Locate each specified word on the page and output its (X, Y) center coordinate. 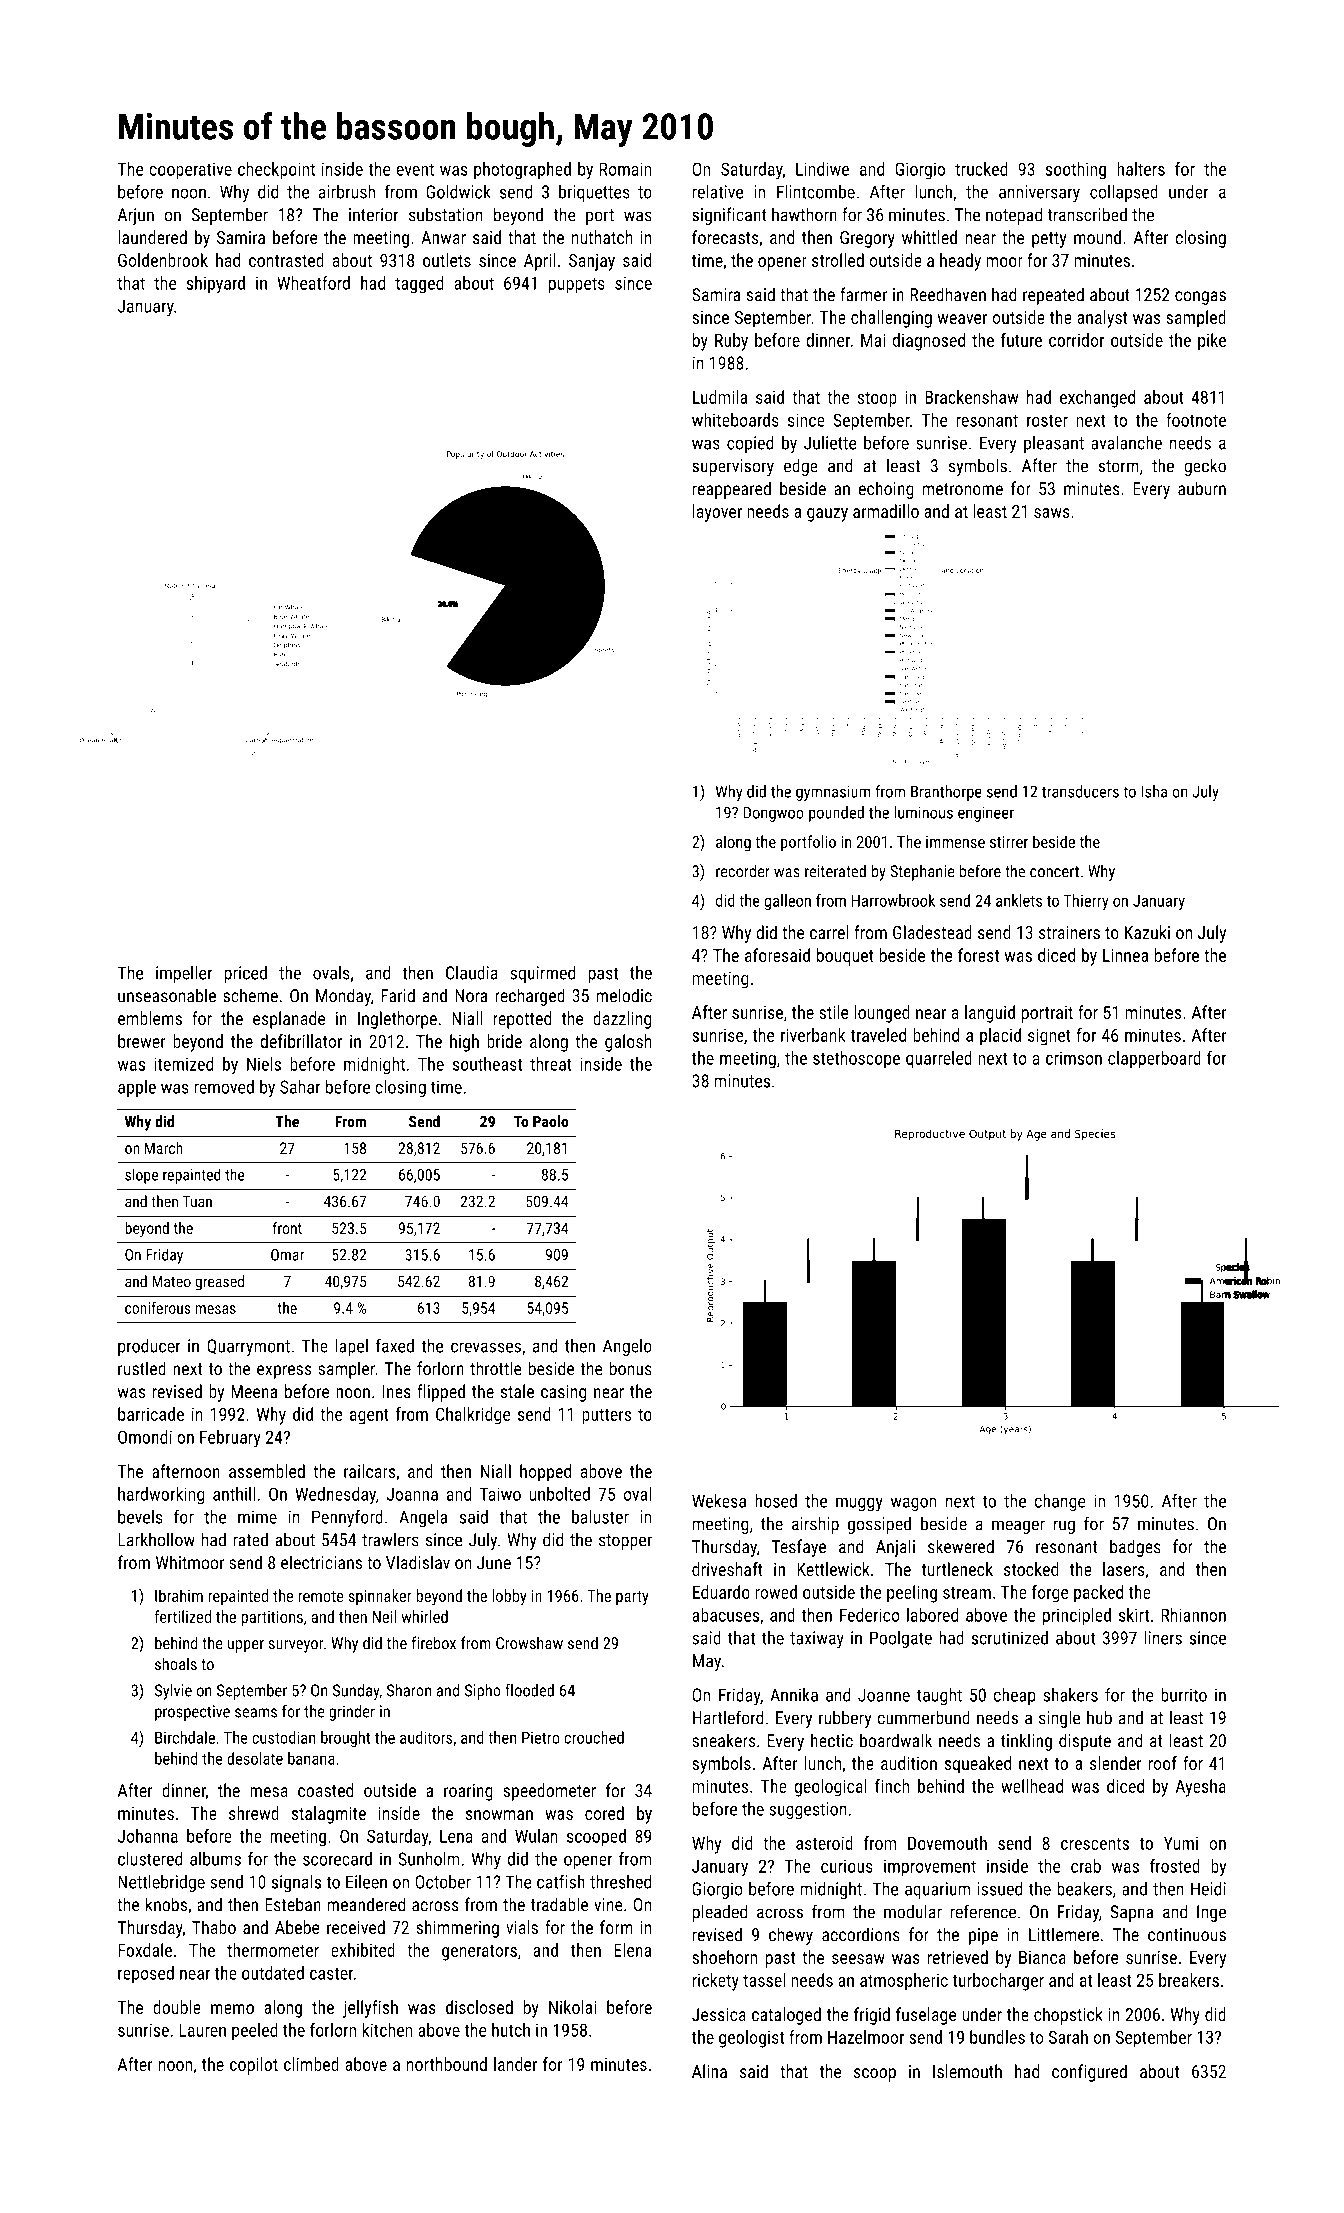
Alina (709, 2071)
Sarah (1068, 2037)
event (415, 169)
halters (1141, 169)
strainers (1069, 932)
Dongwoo (774, 814)
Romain (625, 169)
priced (245, 974)
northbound (447, 2064)
